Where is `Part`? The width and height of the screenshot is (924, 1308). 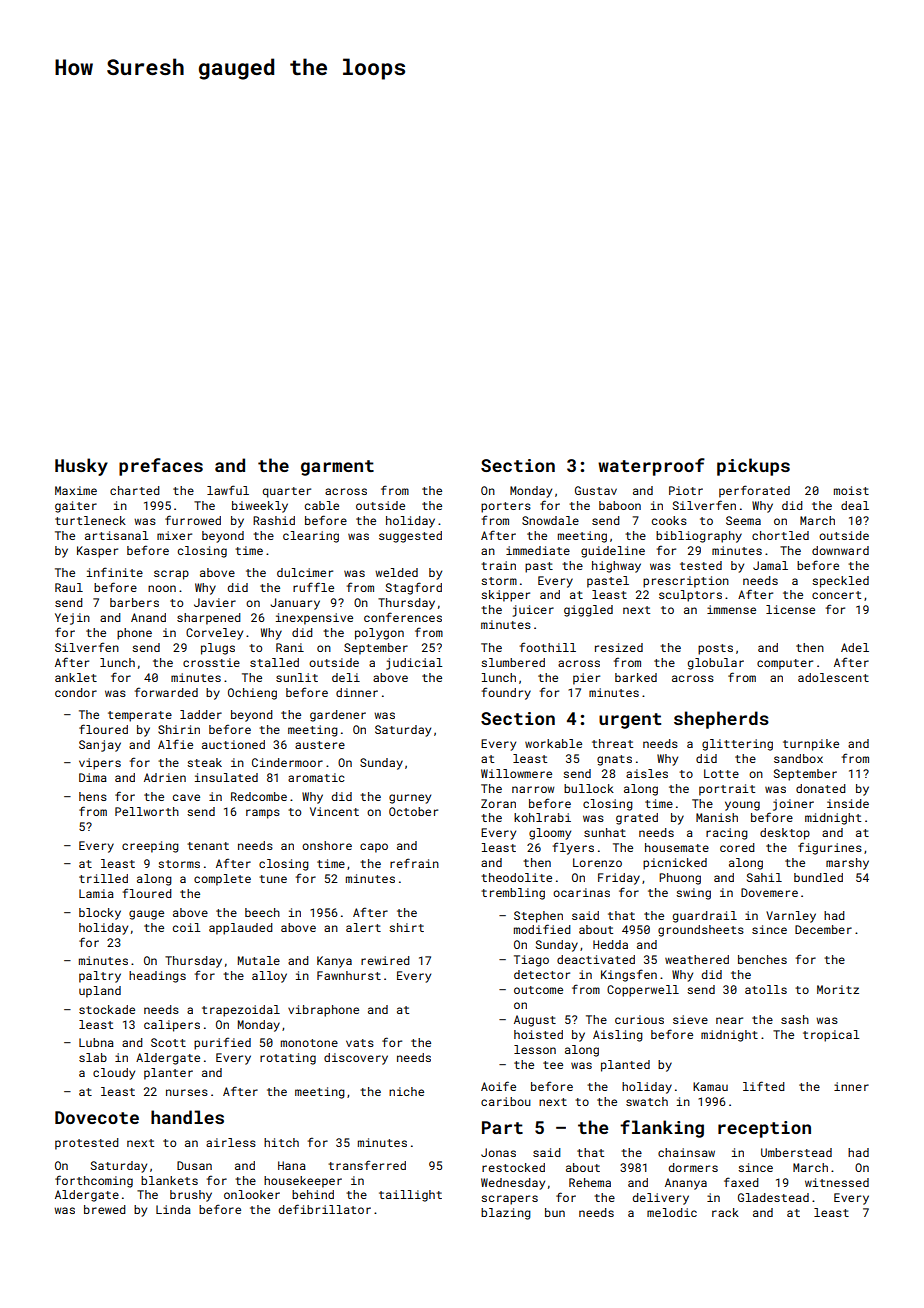
Part is located at coordinates (502, 1127).
